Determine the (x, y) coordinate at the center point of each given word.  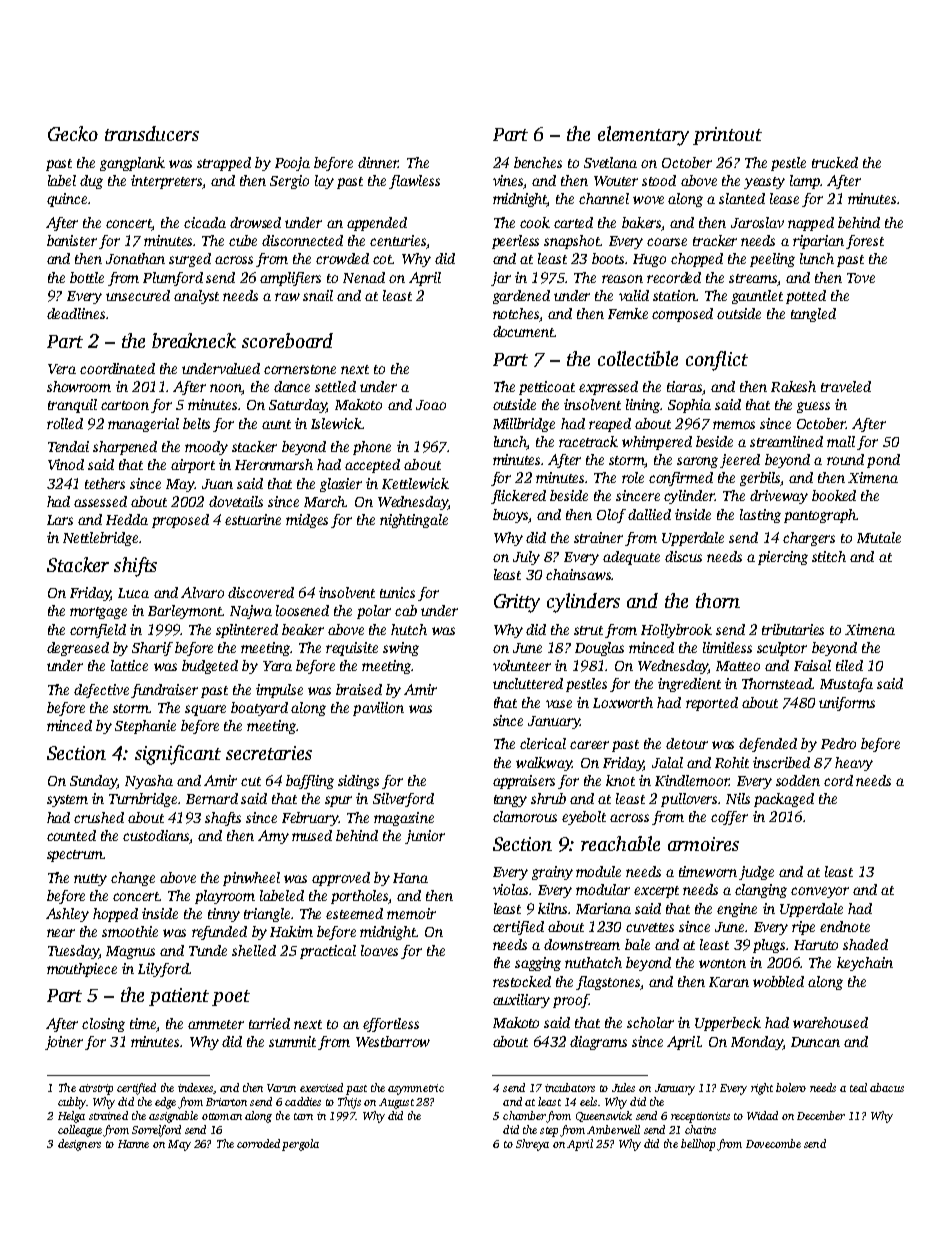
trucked (835, 162)
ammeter (216, 1024)
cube (243, 240)
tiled (849, 665)
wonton (722, 963)
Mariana (603, 908)
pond (883, 461)
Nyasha (149, 782)
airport (193, 466)
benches (538, 162)
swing (401, 649)
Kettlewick (415, 483)
